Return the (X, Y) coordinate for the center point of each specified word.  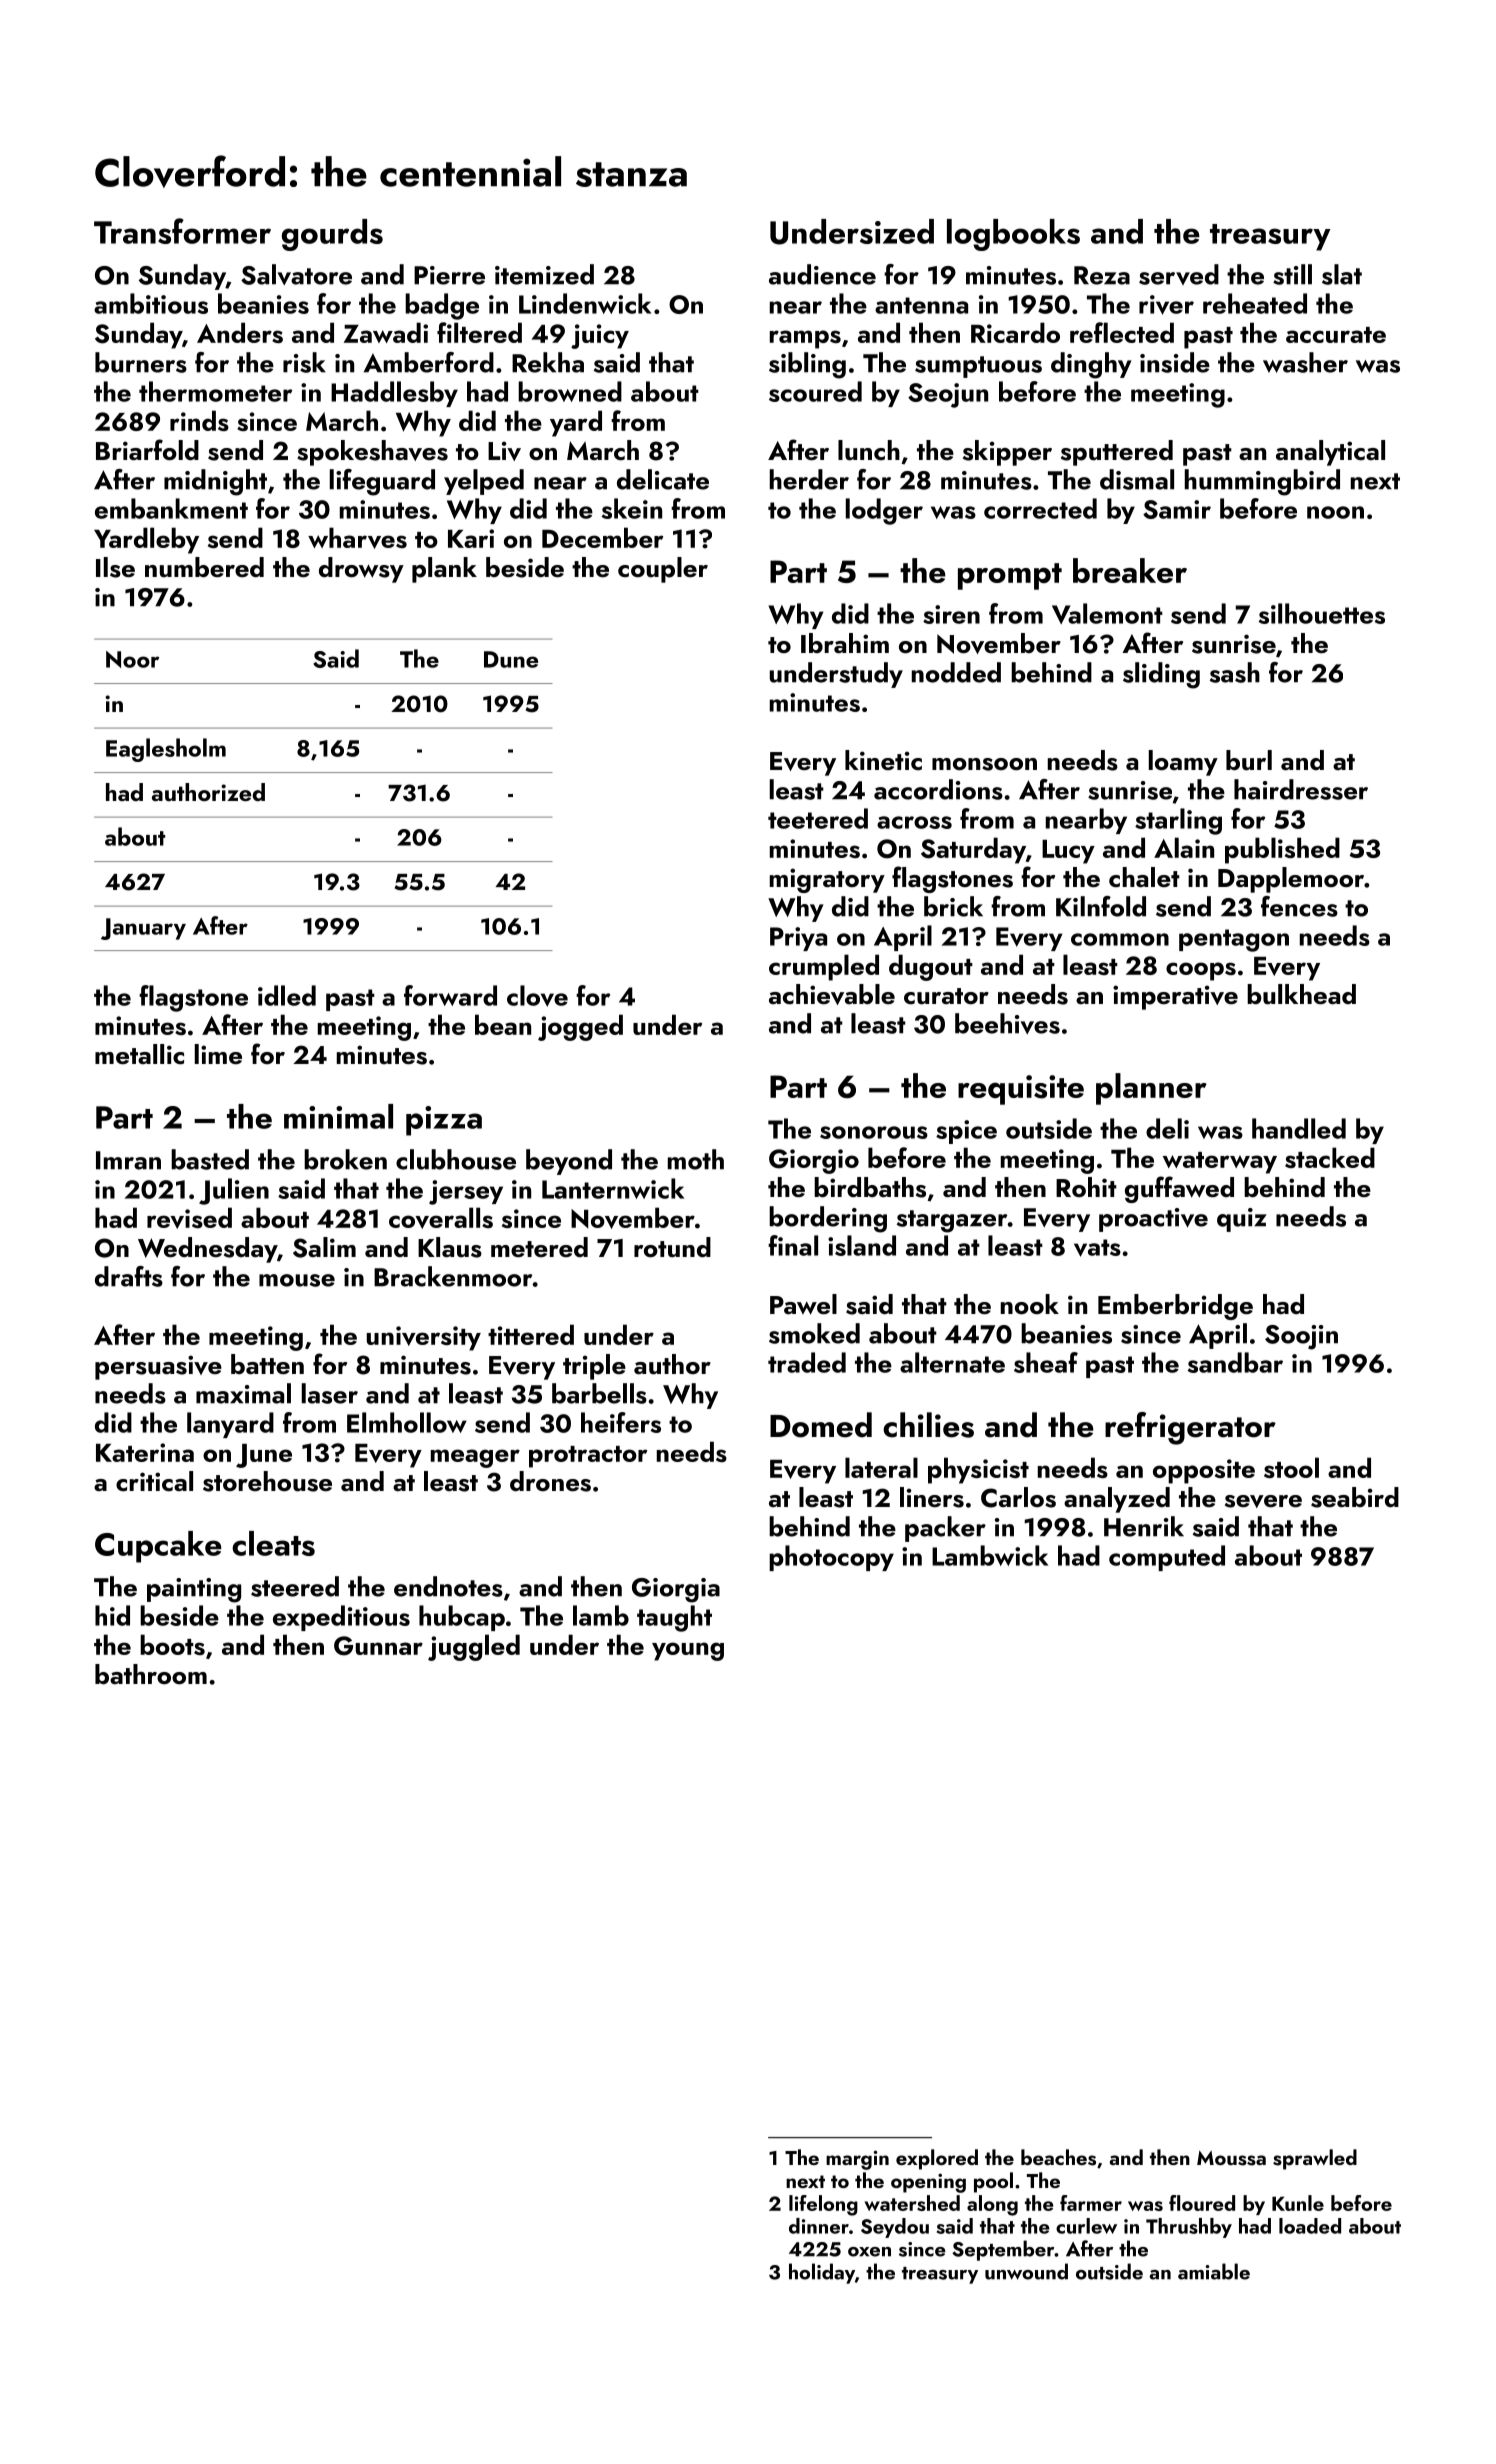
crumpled (824, 967)
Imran (128, 1160)
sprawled (1315, 2159)
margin (857, 2160)
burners (141, 362)
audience (822, 274)
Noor (132, 659)
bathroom (151, 1674)
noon (1335, 512)
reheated (1255, 303)
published (1282, 850)
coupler (663, 570)
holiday (822, 2273)
